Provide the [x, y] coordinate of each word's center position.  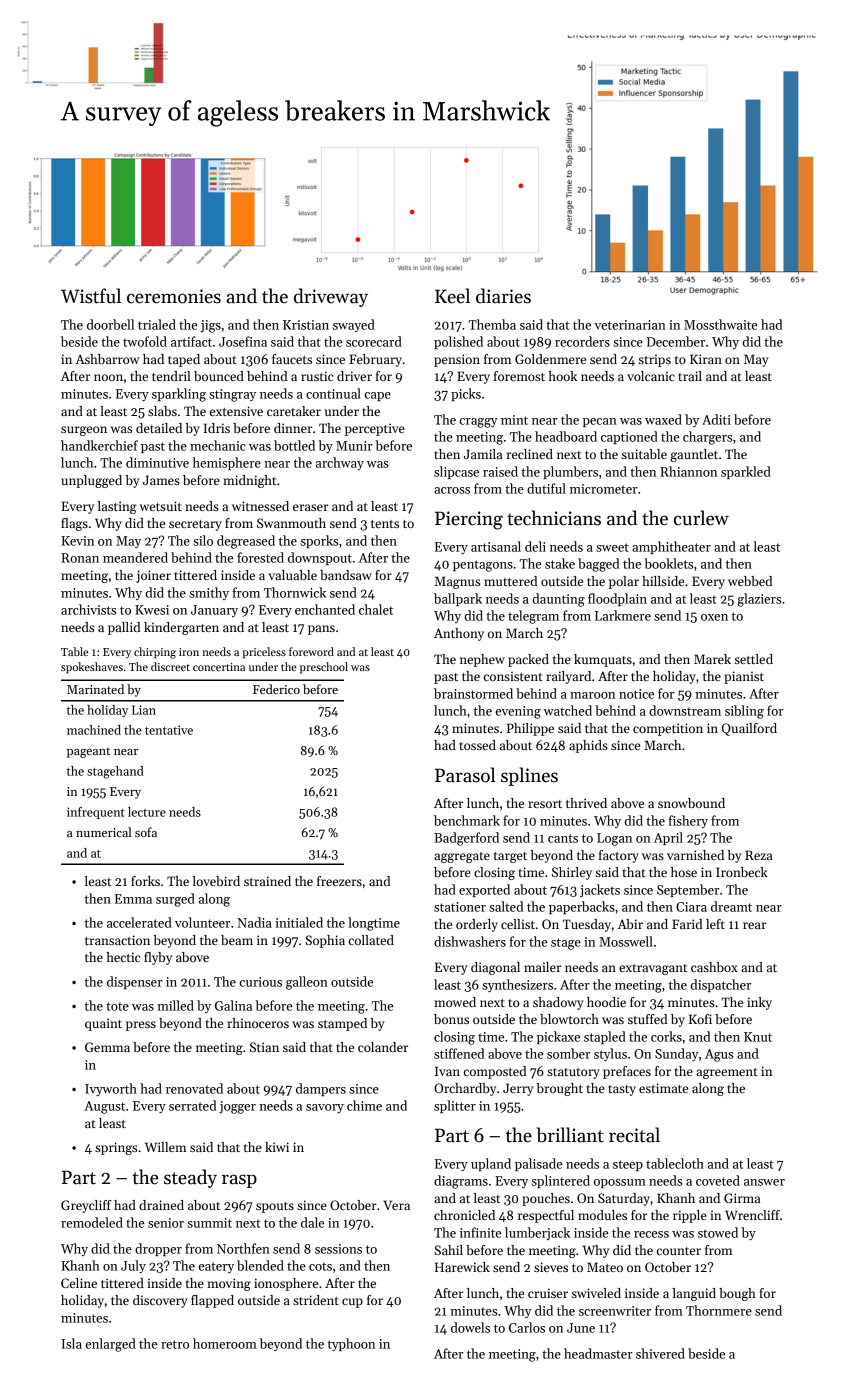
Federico [276, 689]
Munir [354, 446]
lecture [147, 812]
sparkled [746, 472]
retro [175, 1344]
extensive [236, 411]
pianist [744, 677]
